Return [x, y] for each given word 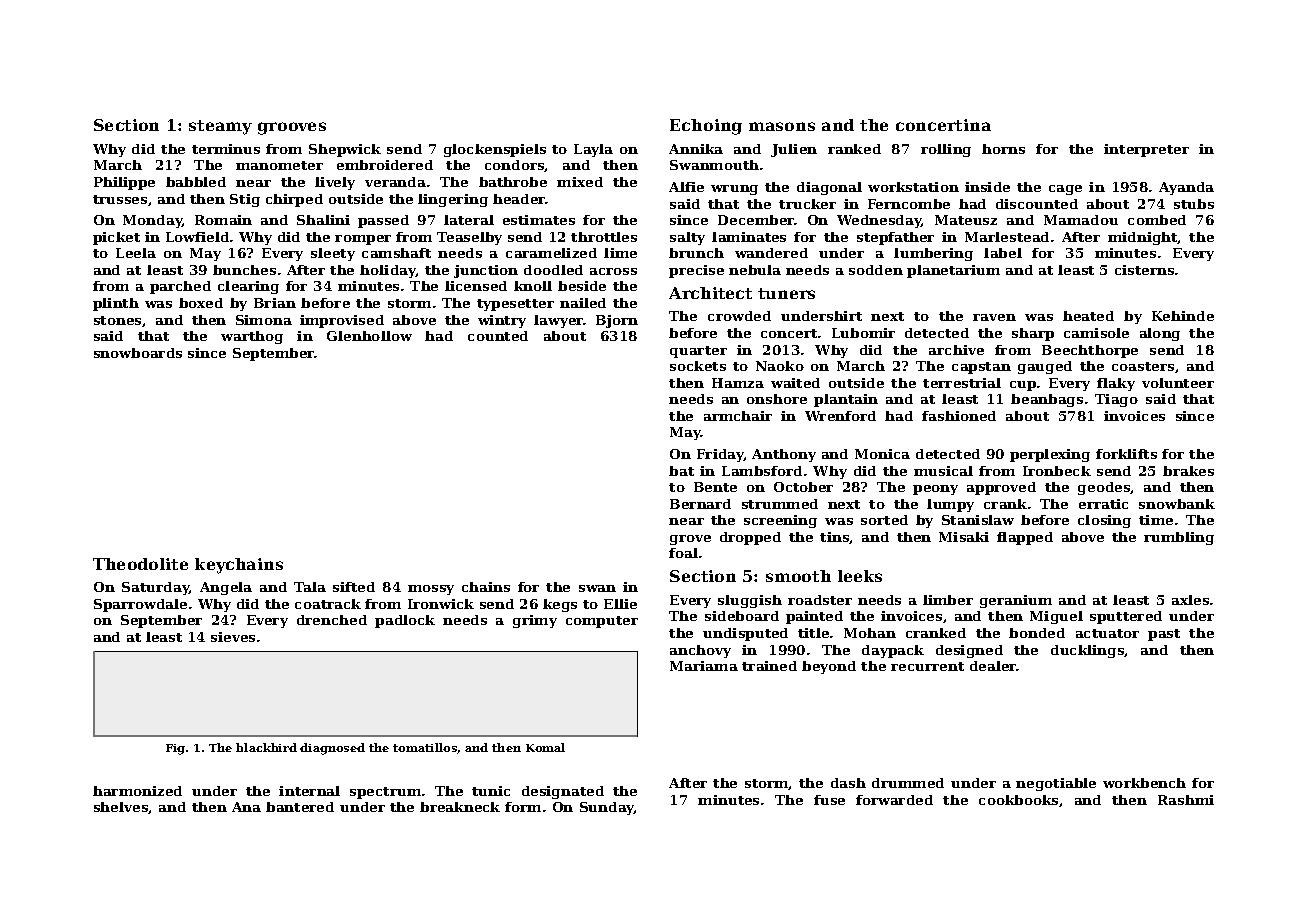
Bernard [700, 504]
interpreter [1146, 150]
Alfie [686, 187]
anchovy [700, 651]
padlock [405, 621]
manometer [279, 165]
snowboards [138, 353]
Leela [136, 253]
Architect [710, 293]
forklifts [1126, 454]
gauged [1045, 367]
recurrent [927, 666]
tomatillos [425, 747]
